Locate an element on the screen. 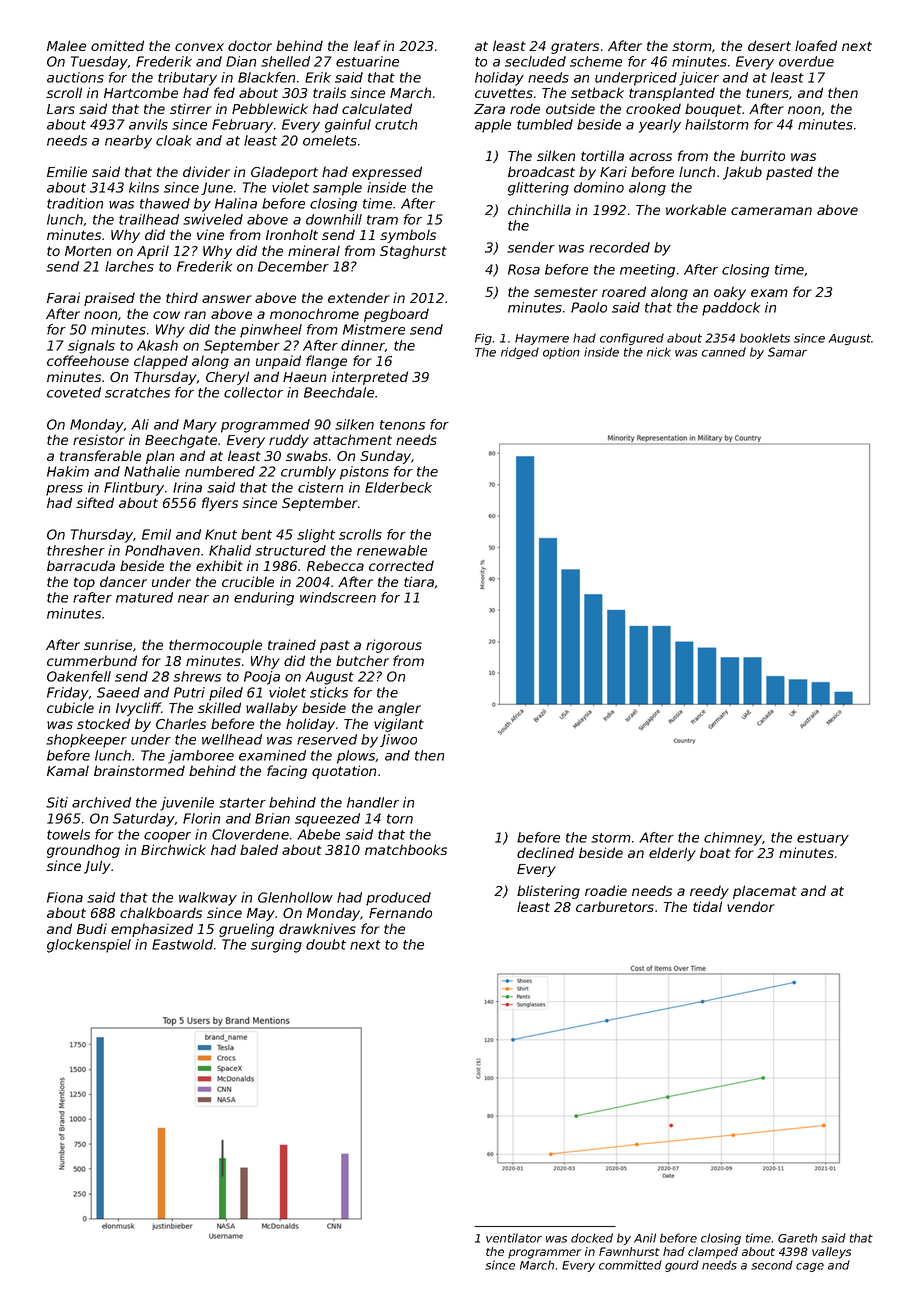 Image resolution: width=924 pixels, height=1308 pixels. Akash is located at coordinates (157, 345).
